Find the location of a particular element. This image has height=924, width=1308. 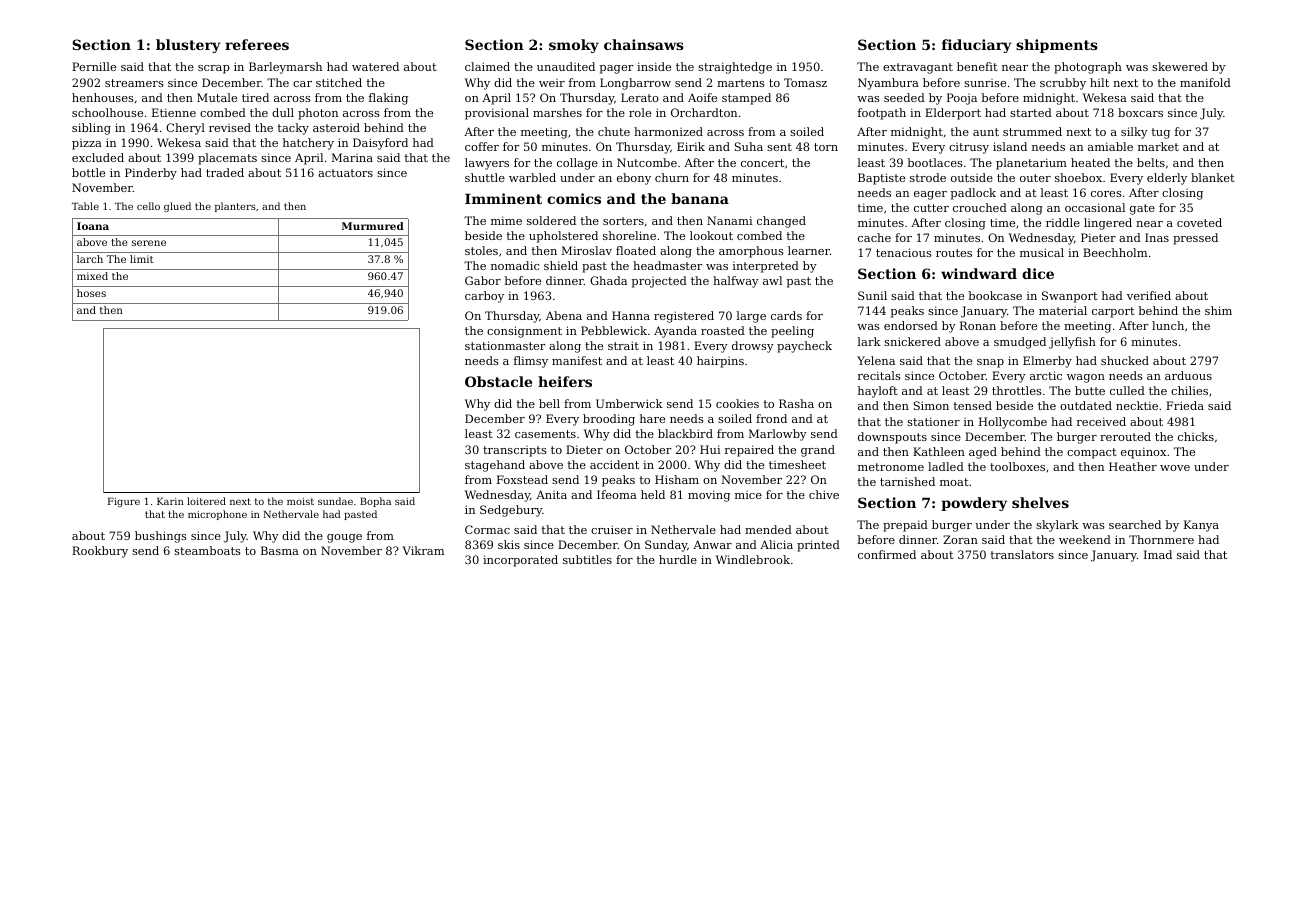

wove is located at coordinates (1175, 468).
